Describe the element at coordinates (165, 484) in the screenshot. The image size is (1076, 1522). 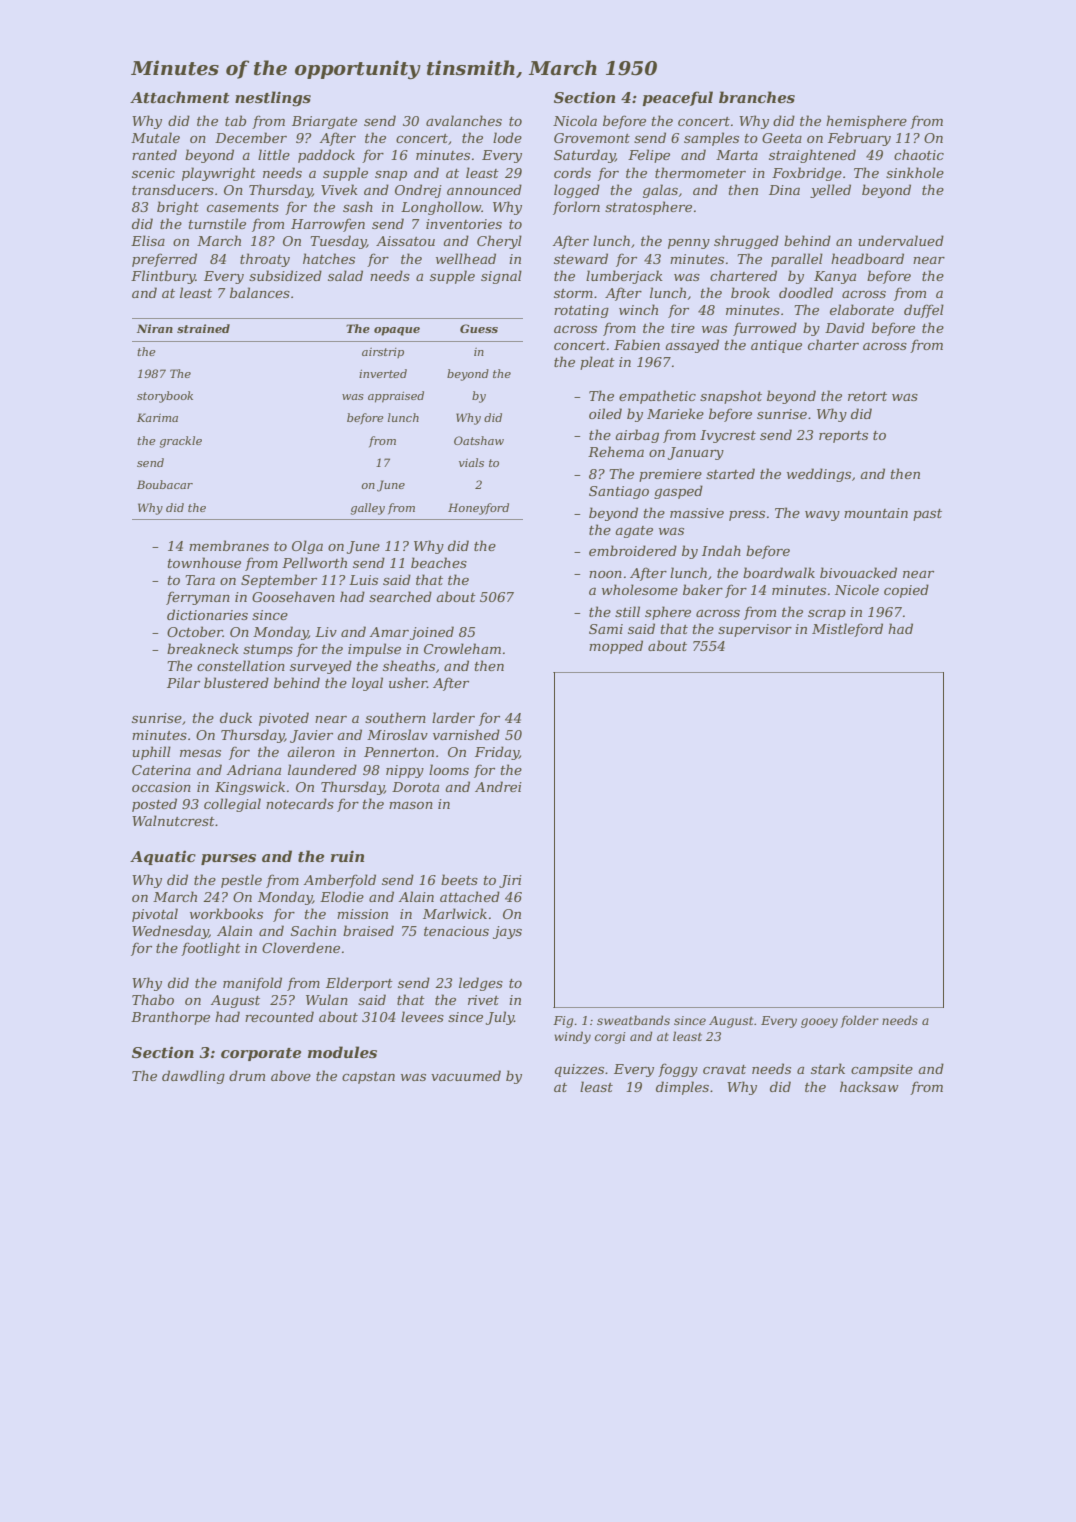
I see `Boubacar` at that location.
